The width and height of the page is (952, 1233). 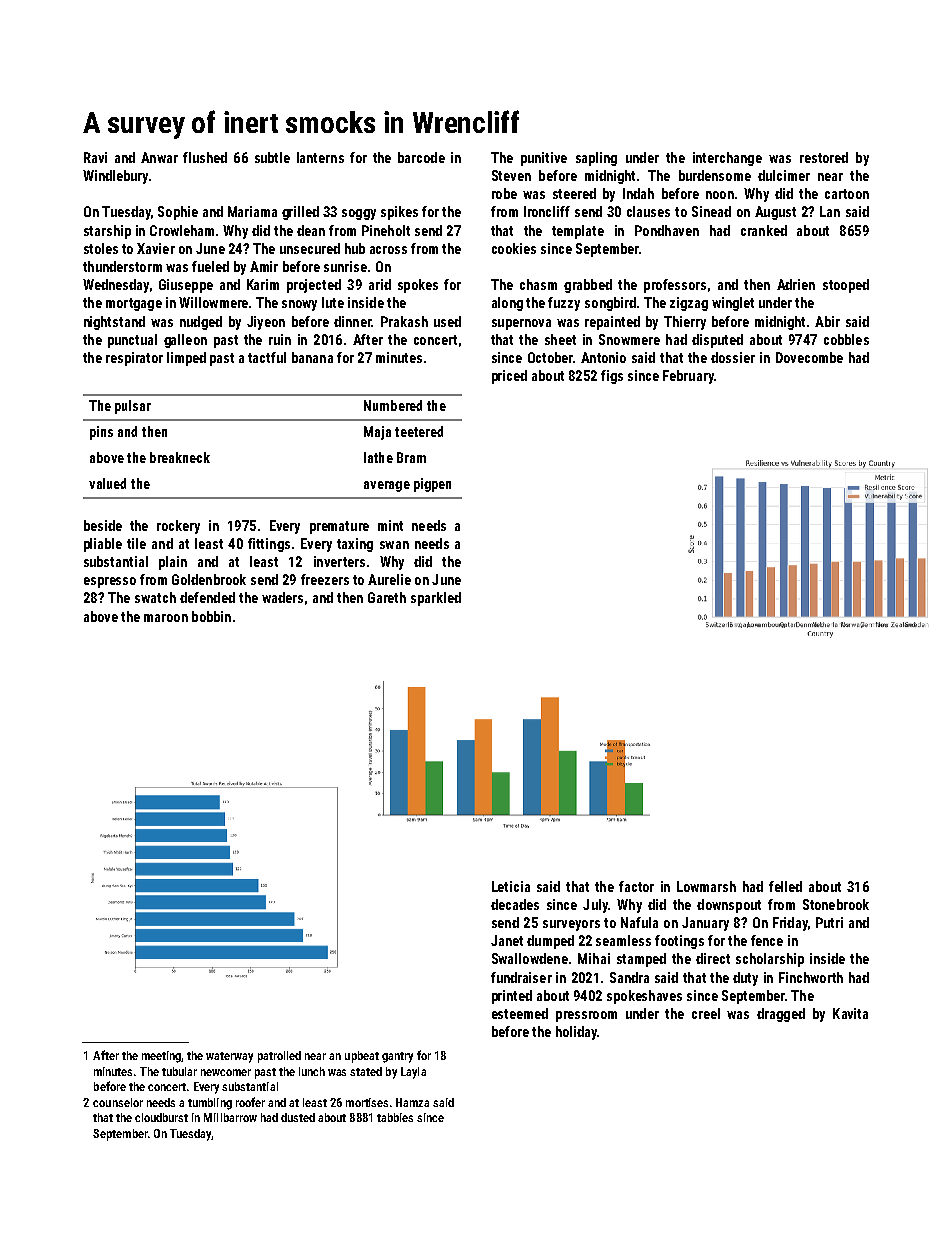 I want to click on restored, so click(x=824, y=157).
